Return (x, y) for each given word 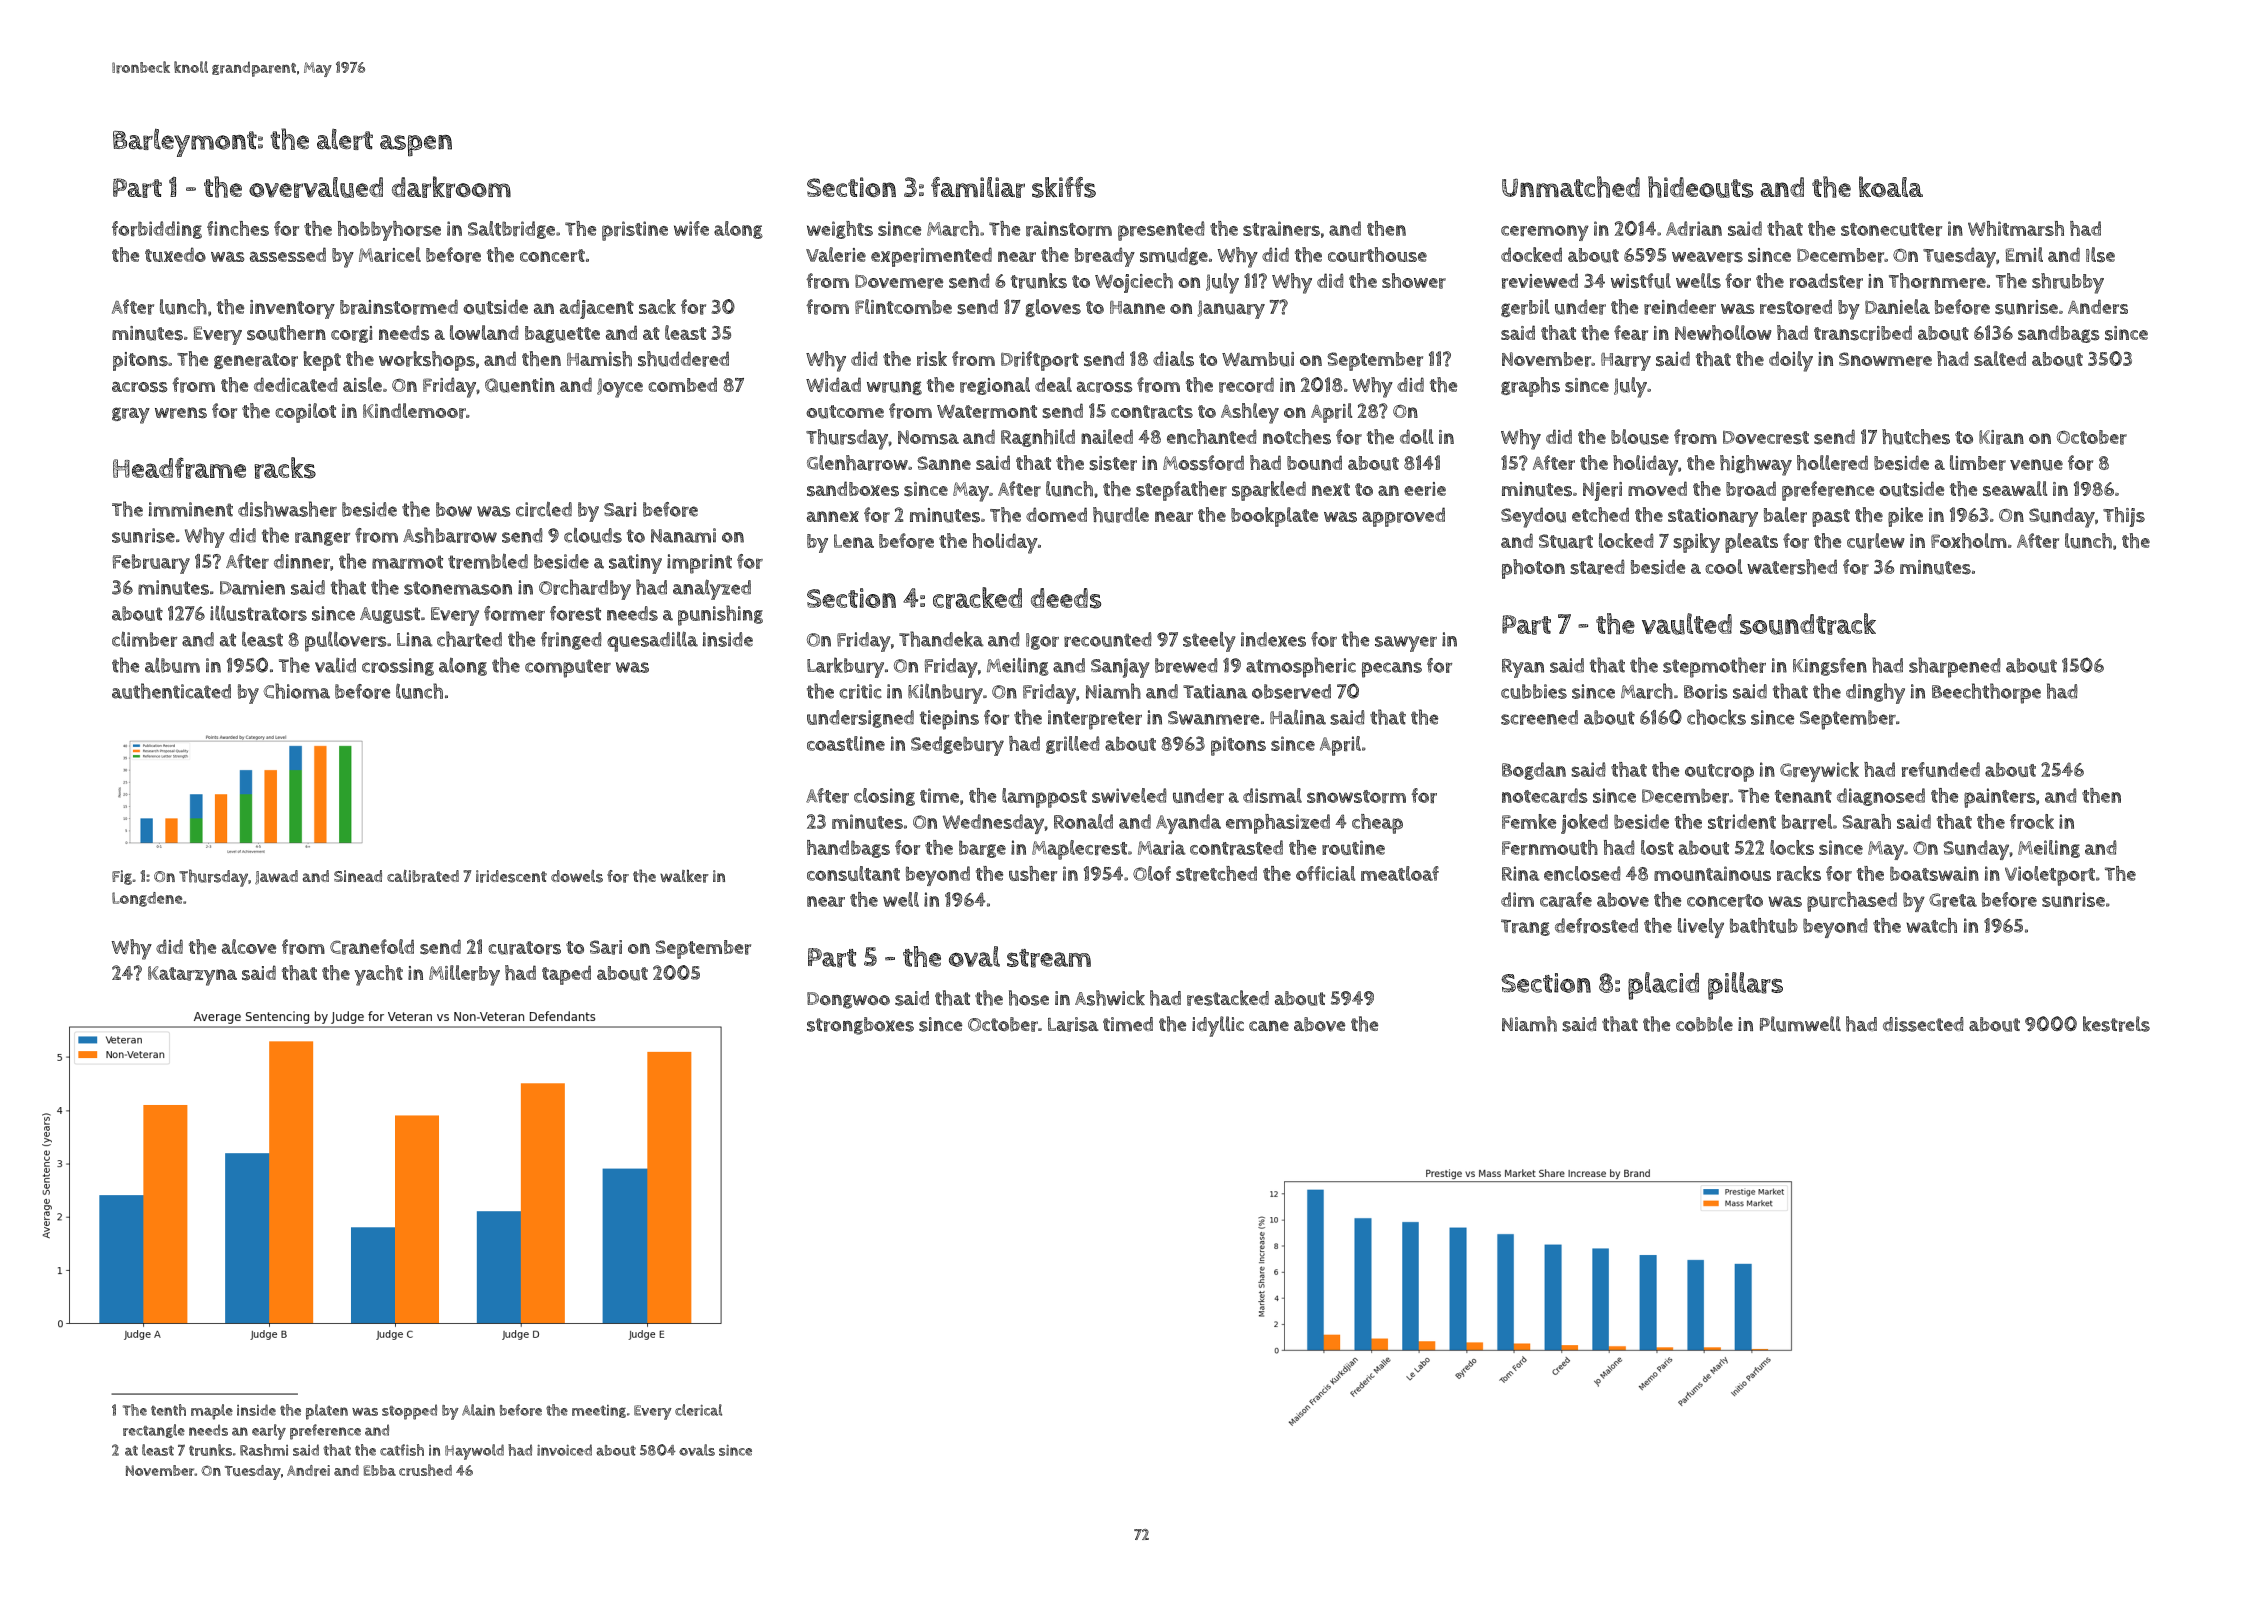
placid (1663, 986)
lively (1701, 928)
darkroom (451, 187)
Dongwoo (848, 1000)
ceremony (1545, 233)
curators (524, 948)
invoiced (564, 1450)
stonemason (458, 588)
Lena (854, 541)
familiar (978, 187)
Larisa (1073, 1024)
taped (566, 975)
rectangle (154, 1431)
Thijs (2124, 517)
